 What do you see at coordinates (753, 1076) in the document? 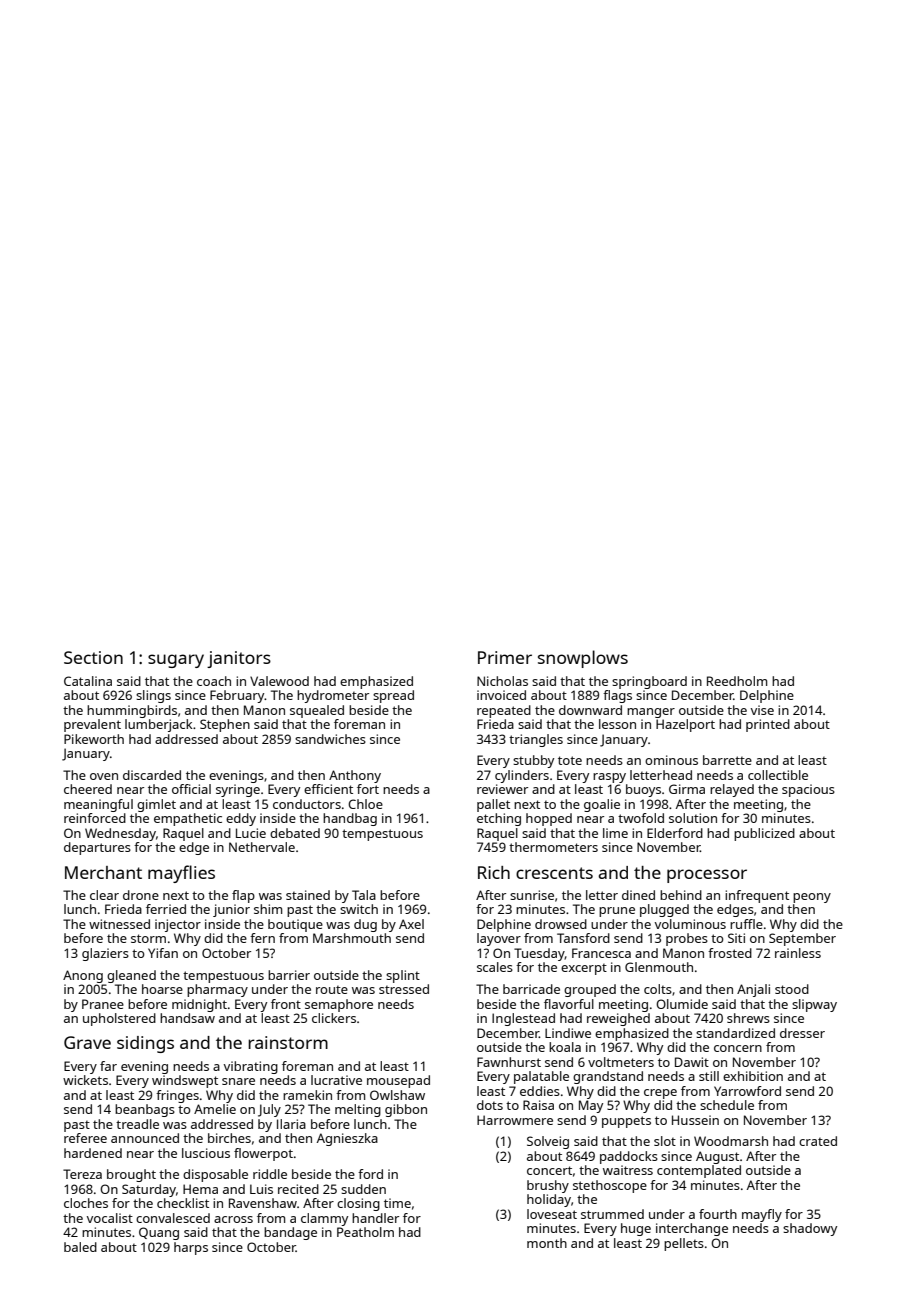
I see `exhibition` at bounding box center [753, 1076].
